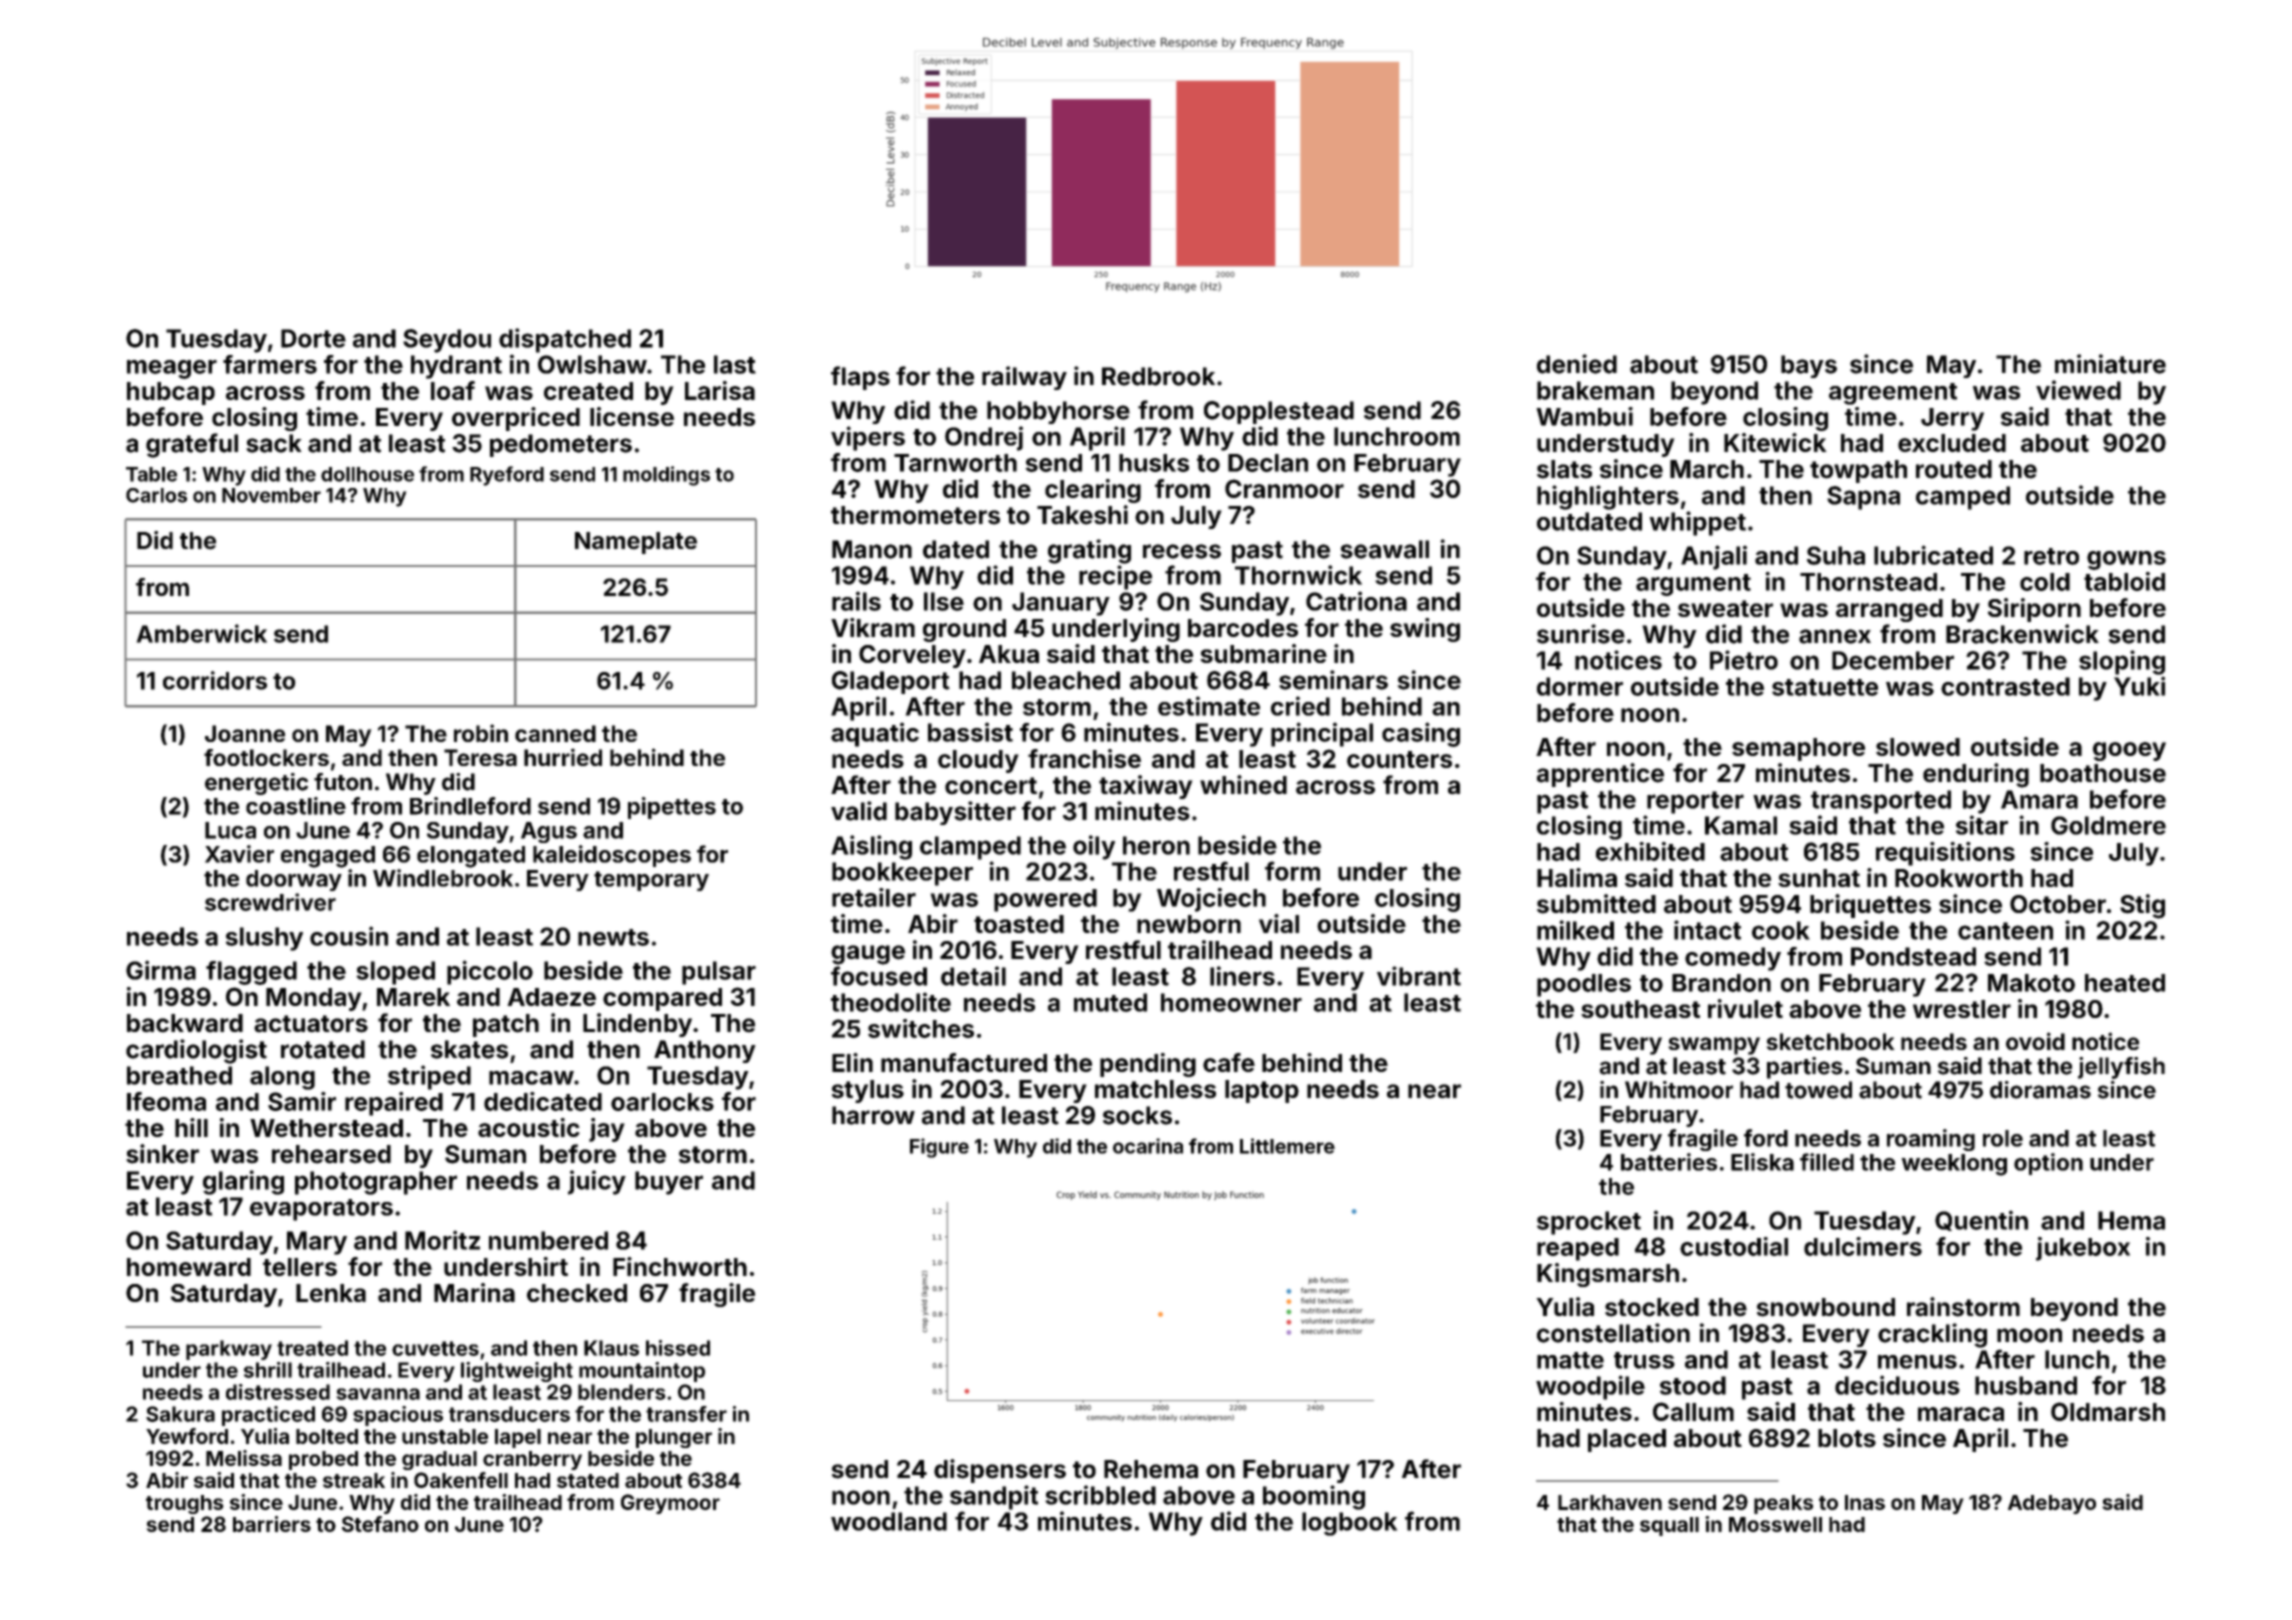 Image resolution: width=2292 pixels, height=1620 pixels. Describe the element at coordinates (2122, 662) in the screenshot. I see `sloping` at that location.
